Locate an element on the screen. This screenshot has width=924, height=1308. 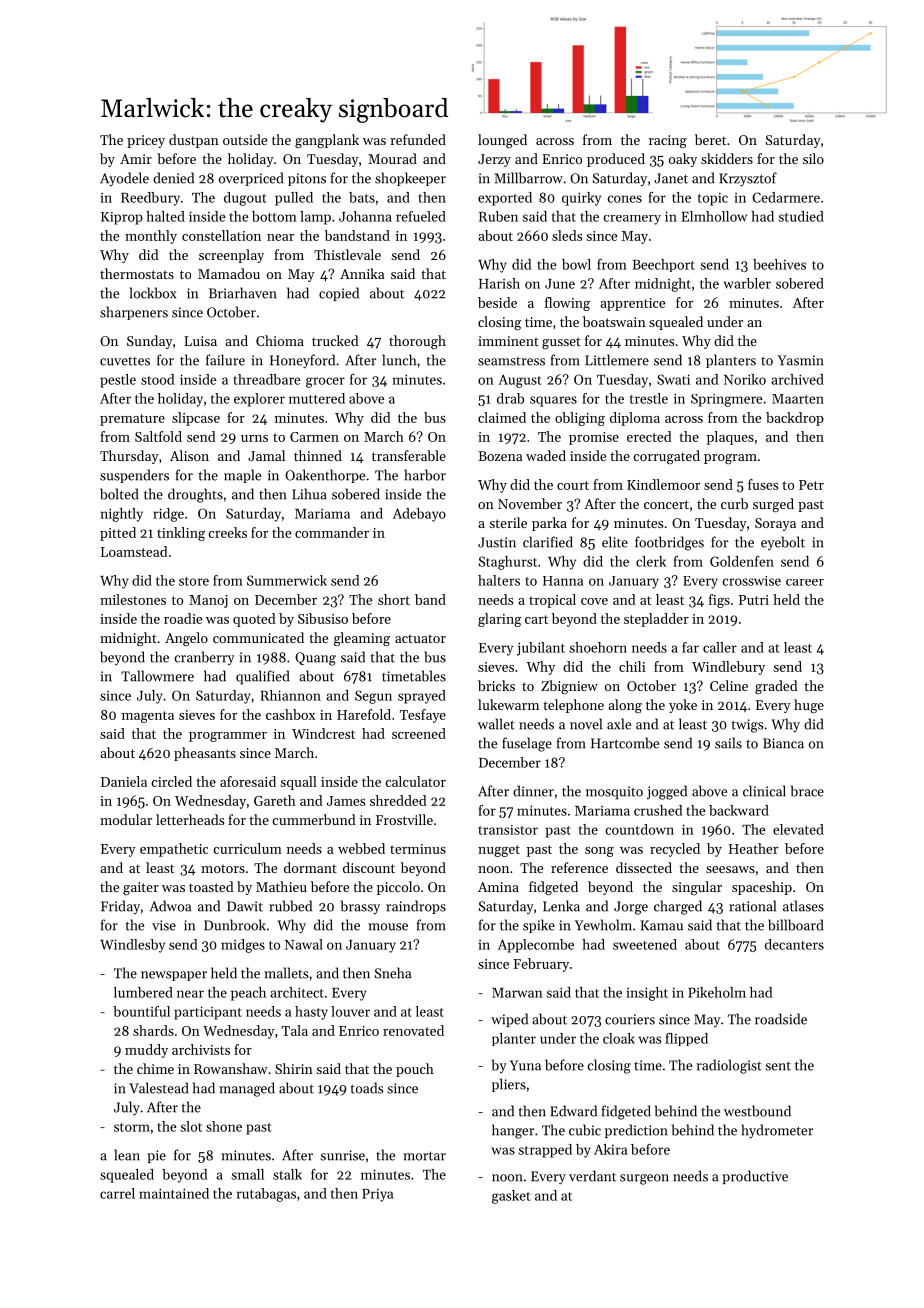
trestle is located at coordinates (649, 398).
